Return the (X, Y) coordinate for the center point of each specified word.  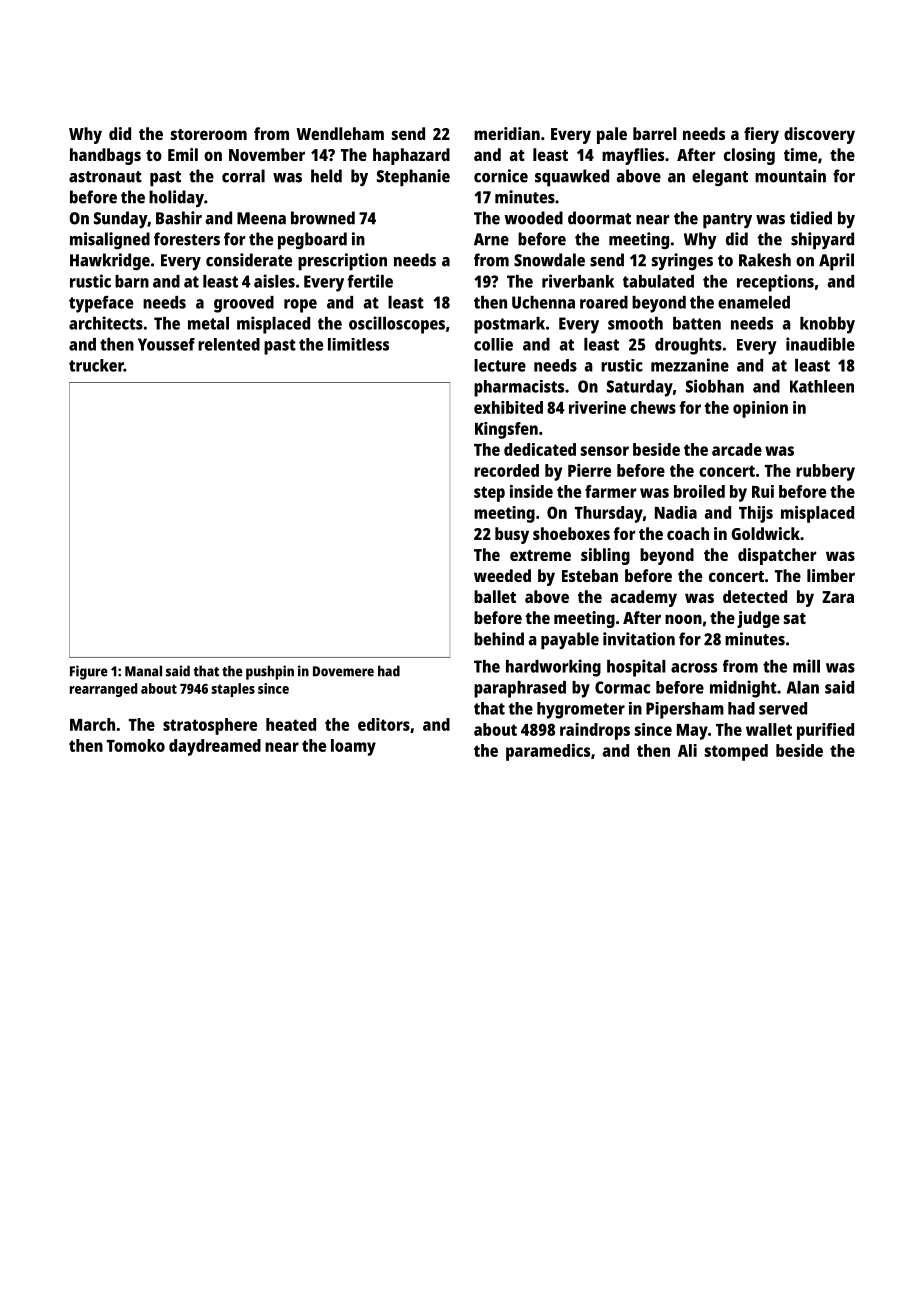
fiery (761, 135)
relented (229, 344)
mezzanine (690, 365)
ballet (495, 596)
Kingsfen (506, 430)
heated (291, 724)
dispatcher (777, 556)
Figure (89, 672)
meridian (507, 133)
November (267, 154)
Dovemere (343, 671)
